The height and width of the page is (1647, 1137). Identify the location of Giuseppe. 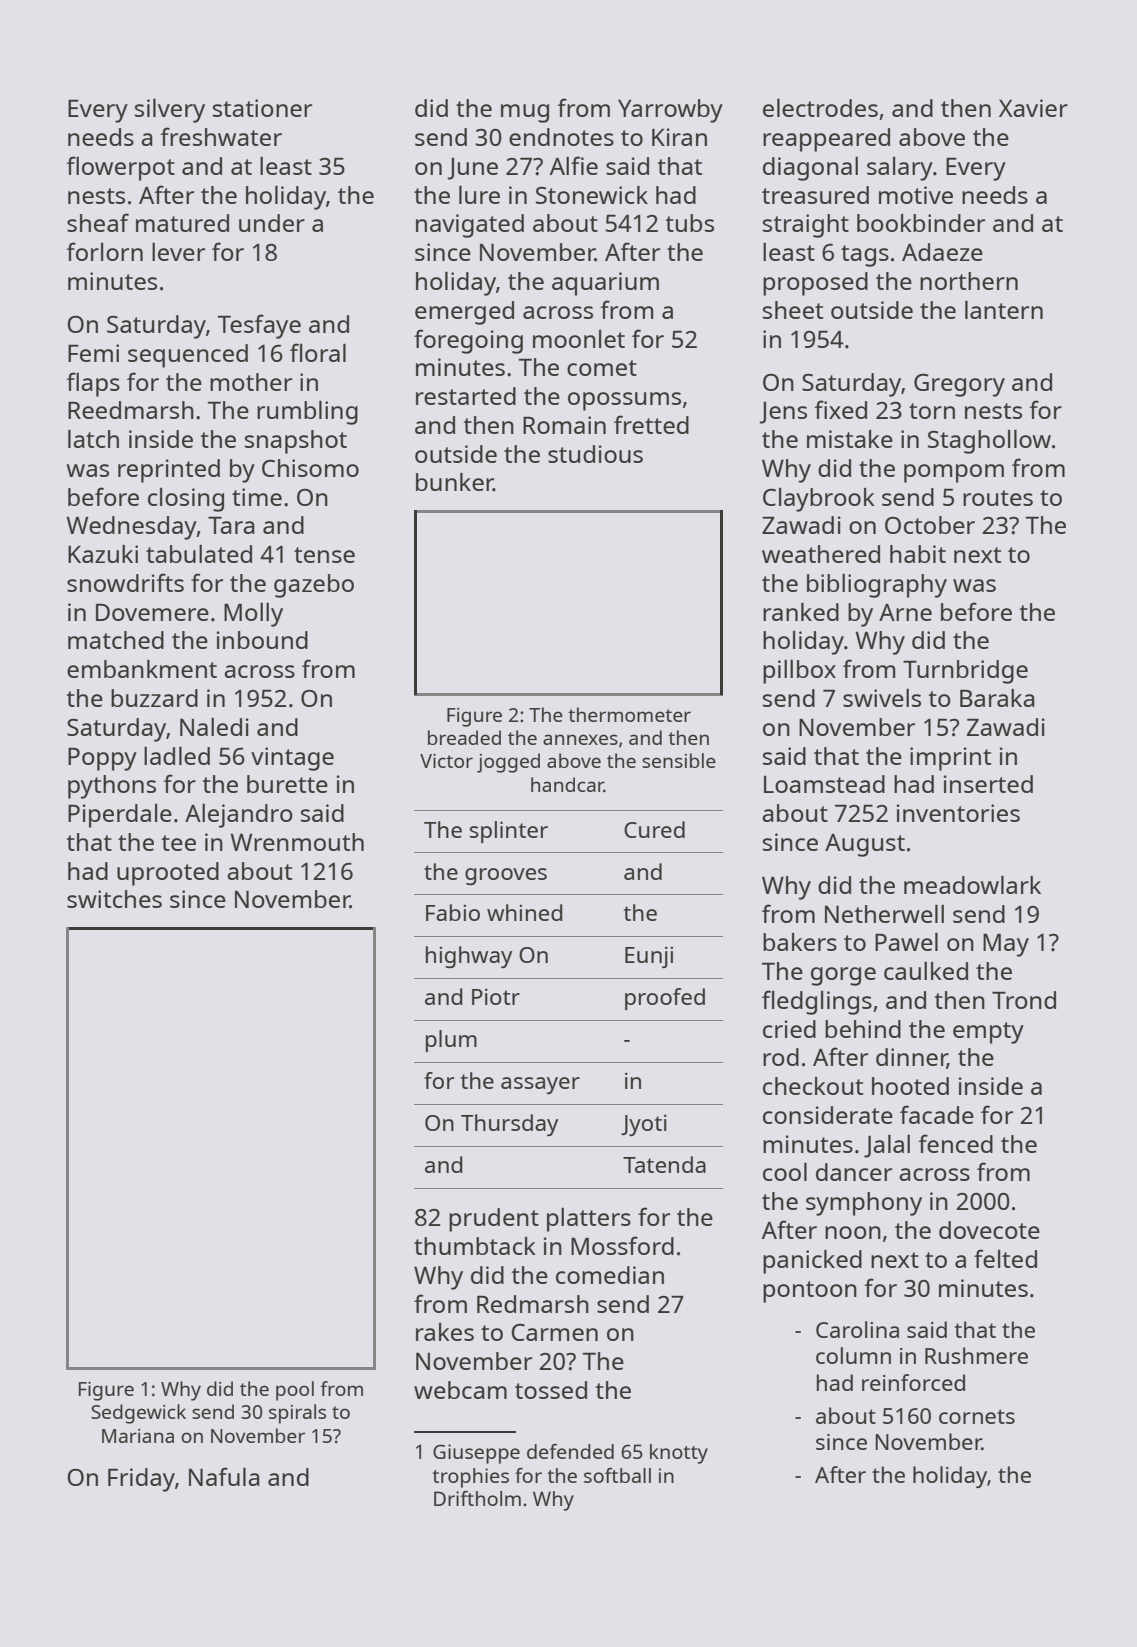
(476, 1454).
